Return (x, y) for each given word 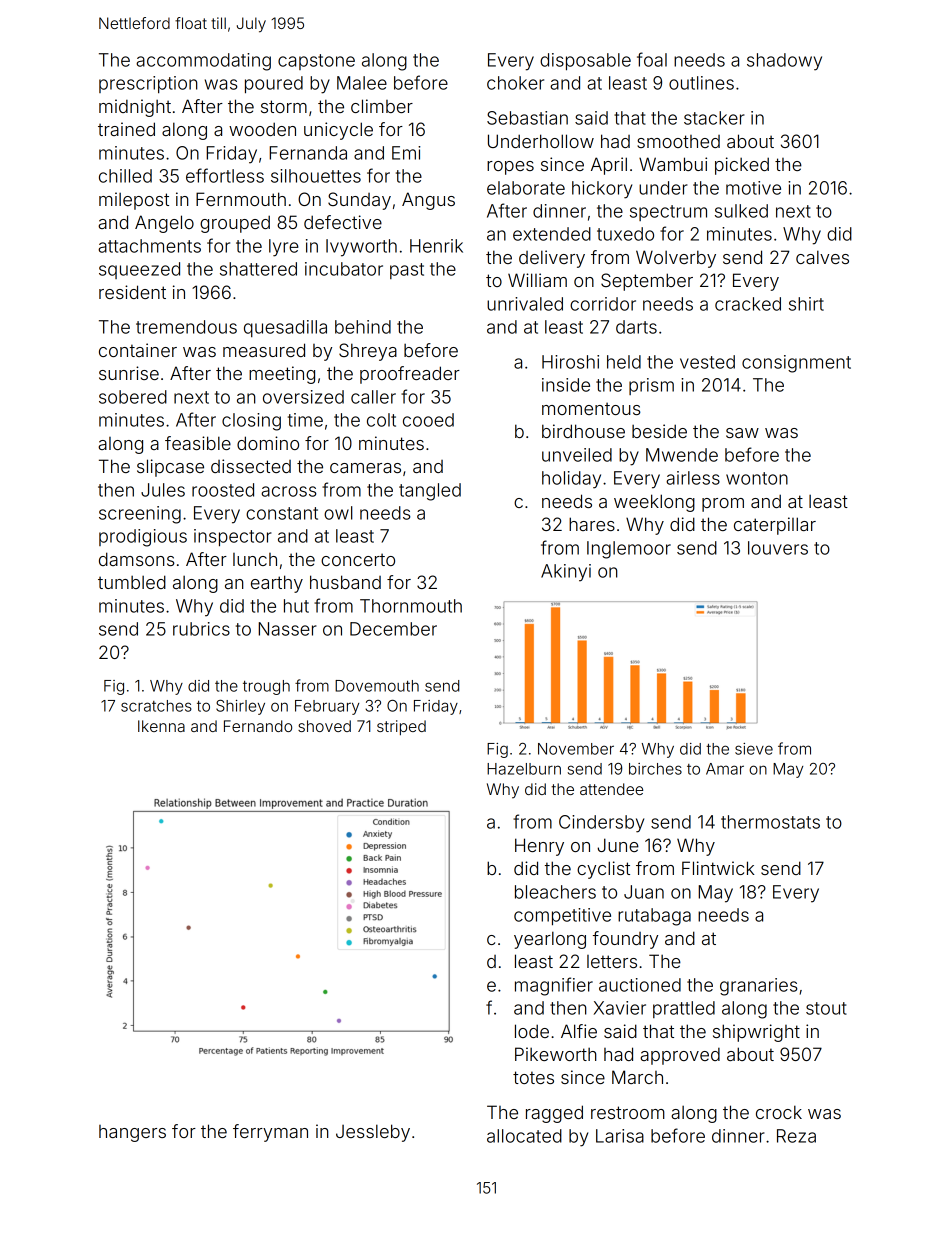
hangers (132, 1133)
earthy (277, 584)
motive (753, 188)
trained (126, 129)
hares (592, 524)
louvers (778, 548)
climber (382, 106)
